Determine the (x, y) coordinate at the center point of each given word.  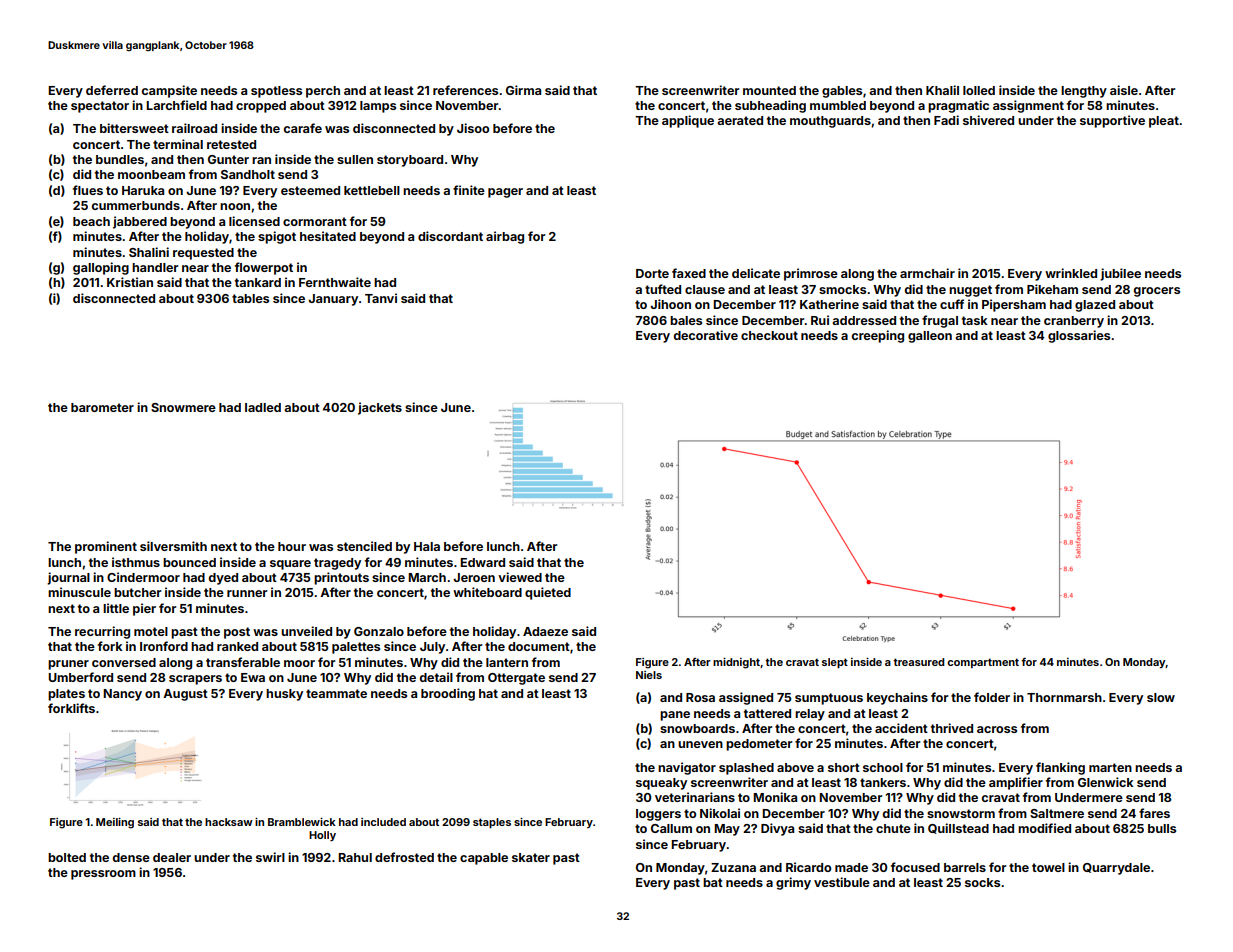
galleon (930, 337)
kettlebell (372, 190)
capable (484, 859)
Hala (427, 546)
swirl (270, 857)
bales (686, 320)
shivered (988, 120)
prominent (106, 547)
